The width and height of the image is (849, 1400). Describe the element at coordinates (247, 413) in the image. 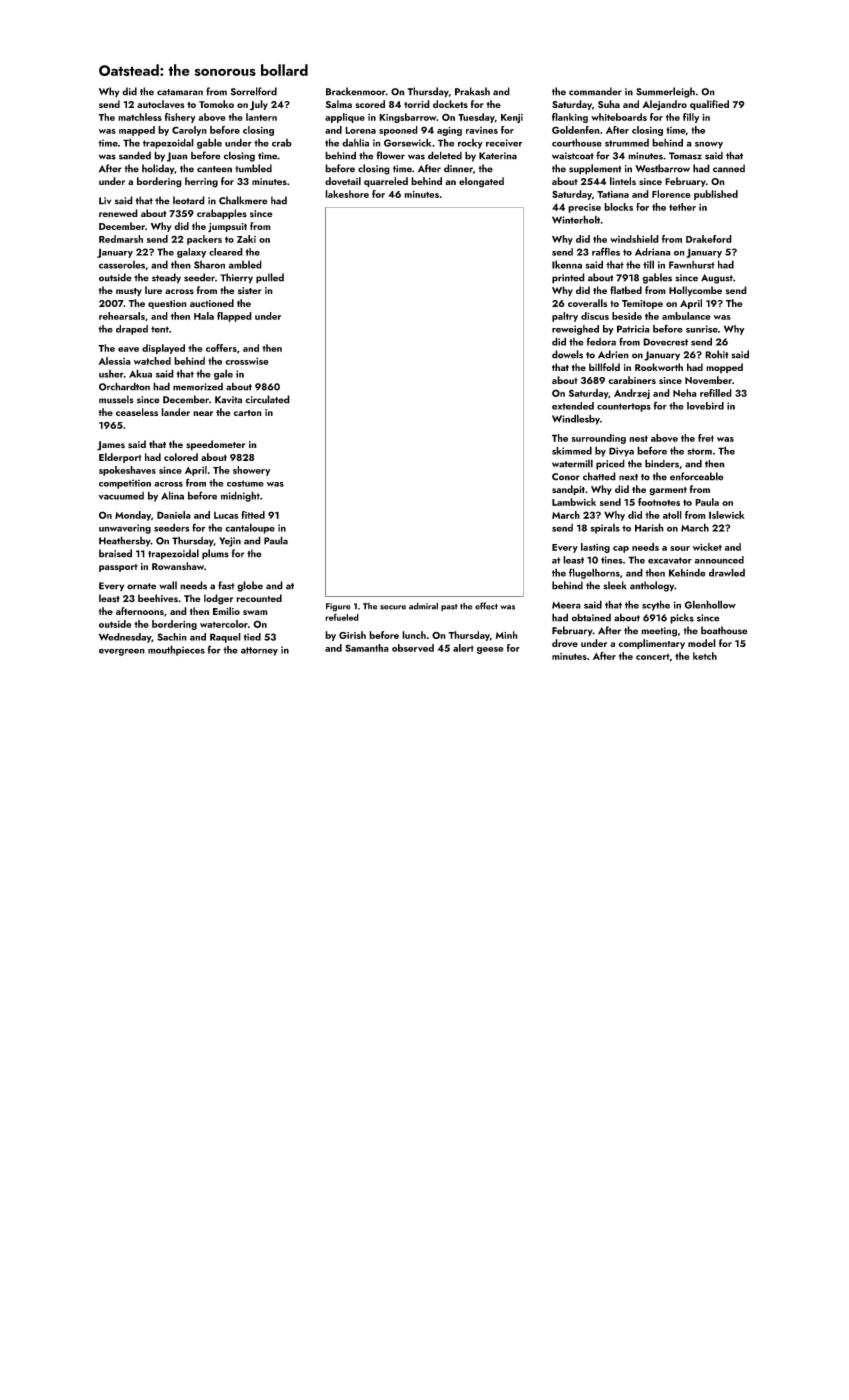

I see `carton` at that location.
